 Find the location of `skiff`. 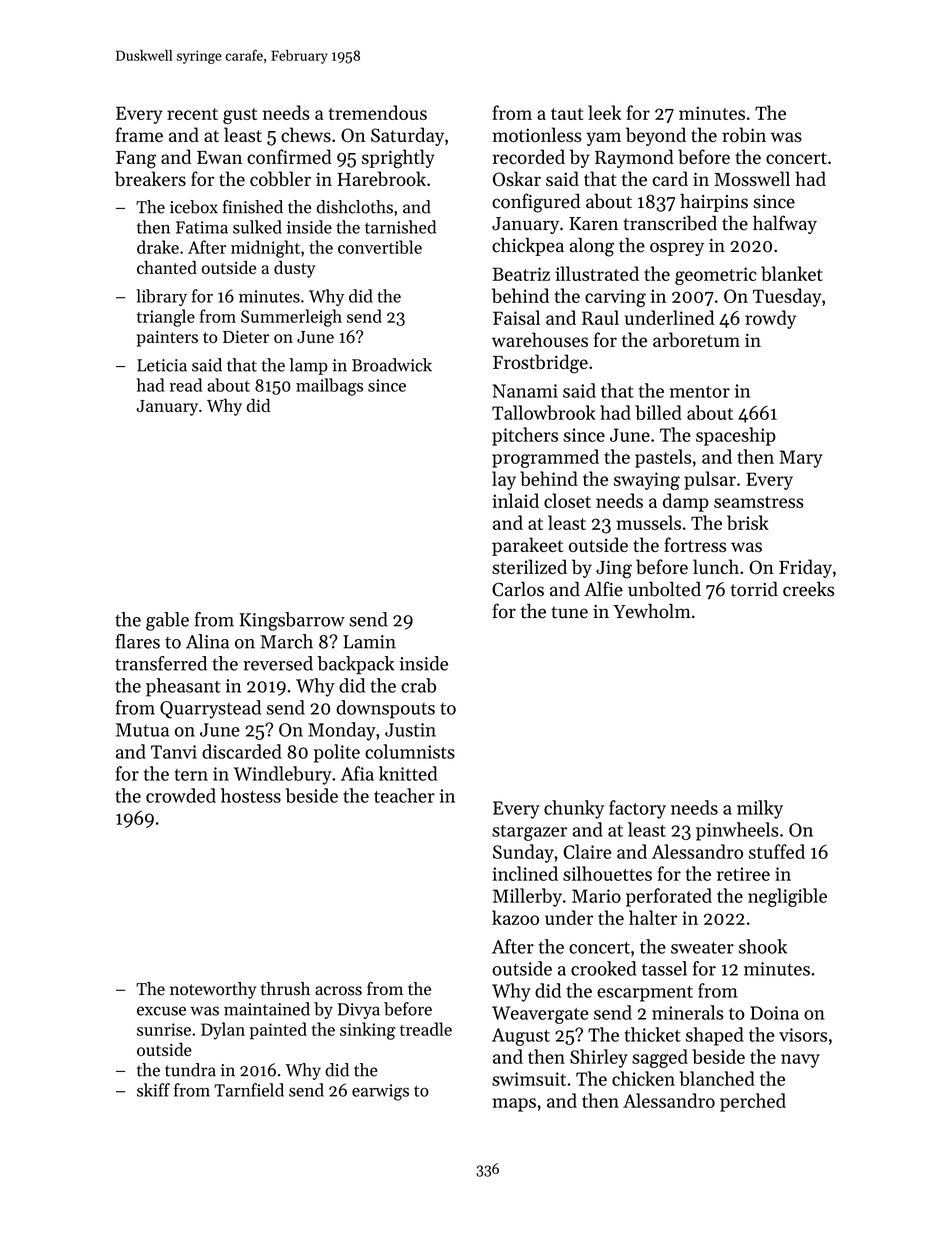

skiff is located at coordinates (153, 1090).
